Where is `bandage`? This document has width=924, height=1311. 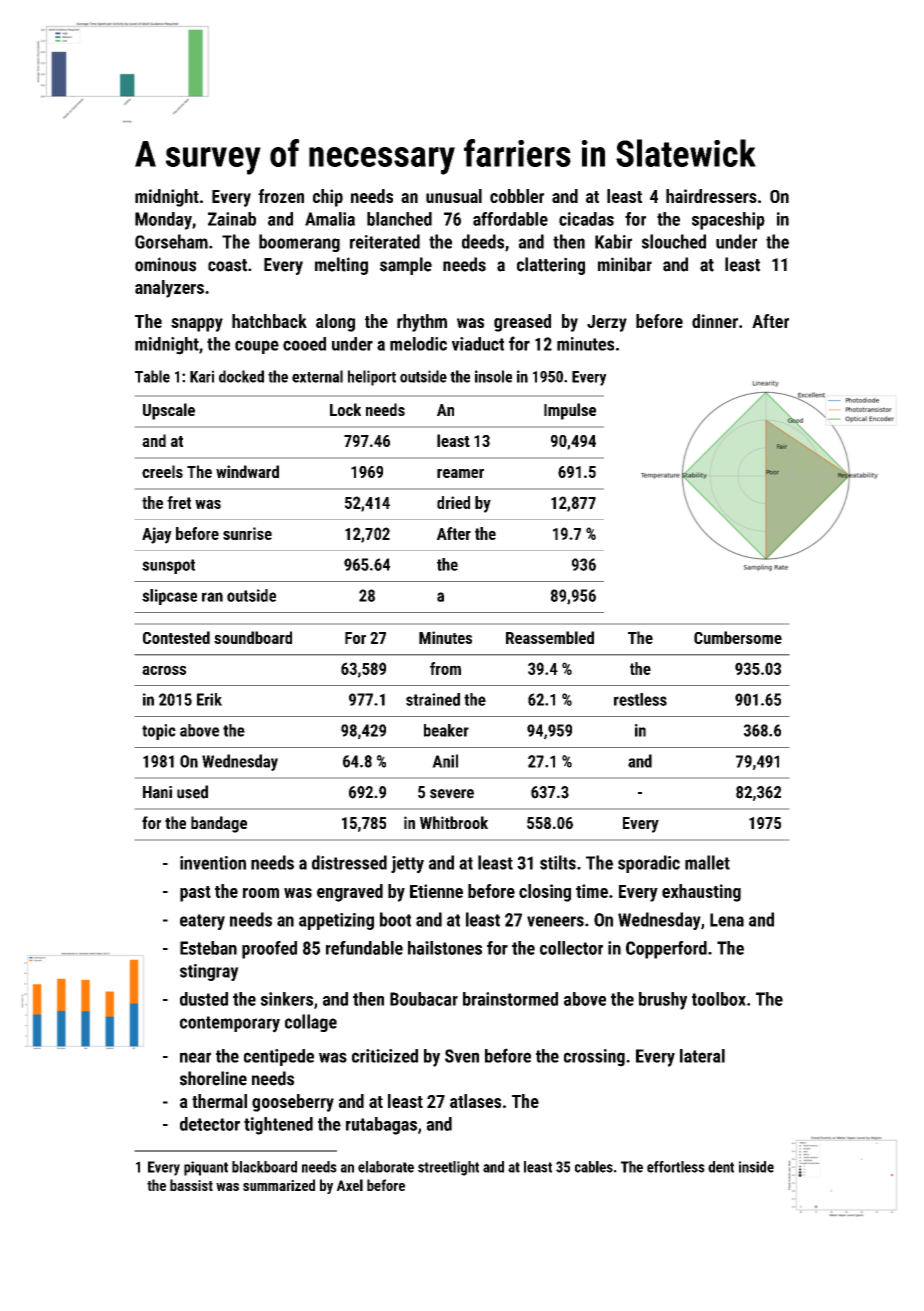 bandage is located at coordinates (219, 824).
